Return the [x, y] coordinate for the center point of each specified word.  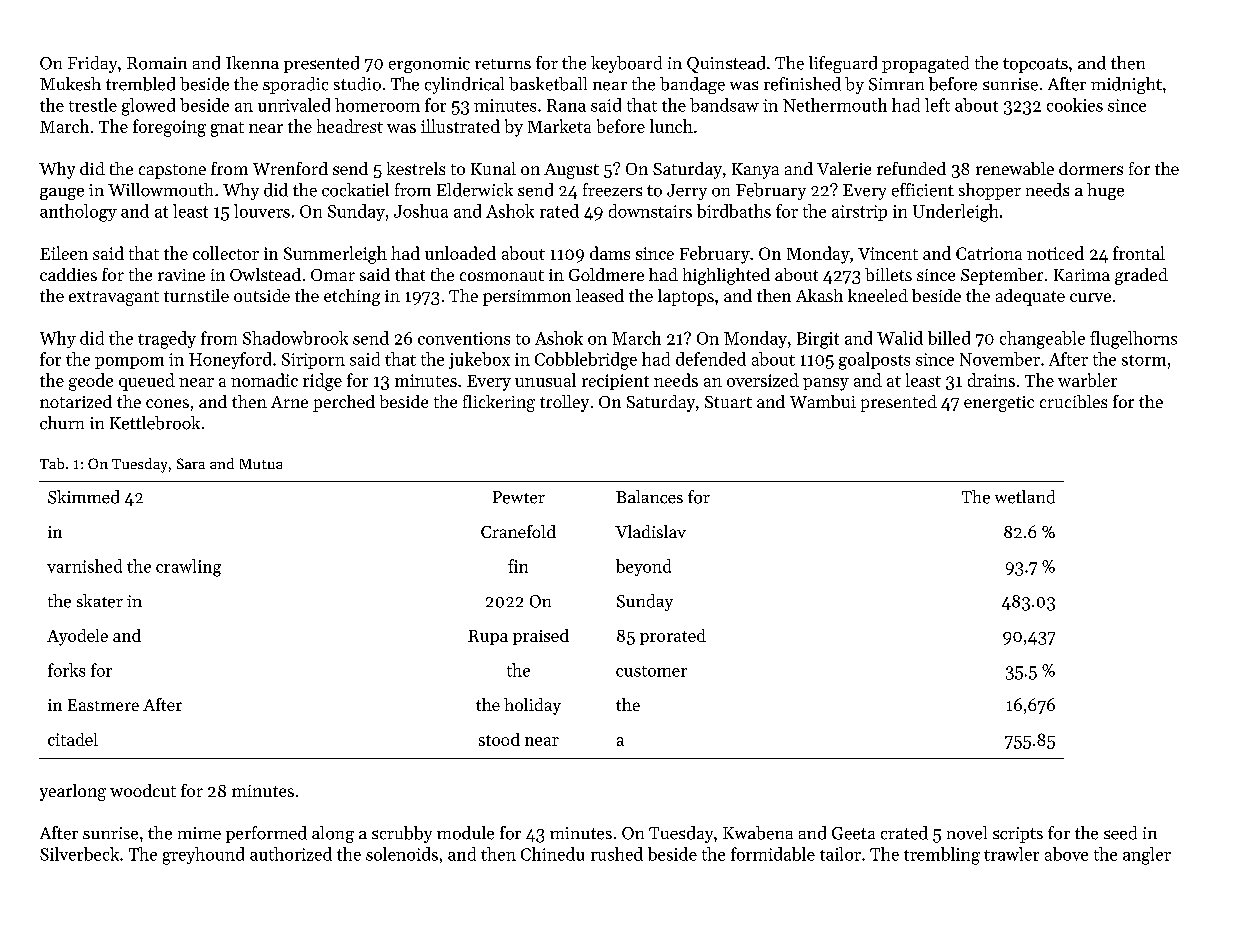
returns [503, 64]
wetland [1025, 497]
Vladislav [650, 531]
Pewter [519, 497]
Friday [92, 64]
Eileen [64, 253]
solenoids [402, 854]
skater [100, 601]
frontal [1139, 253]
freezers [612, 190]
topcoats [1035, 65]
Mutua [261, 464]
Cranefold [518, 531]
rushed [617, 854]
